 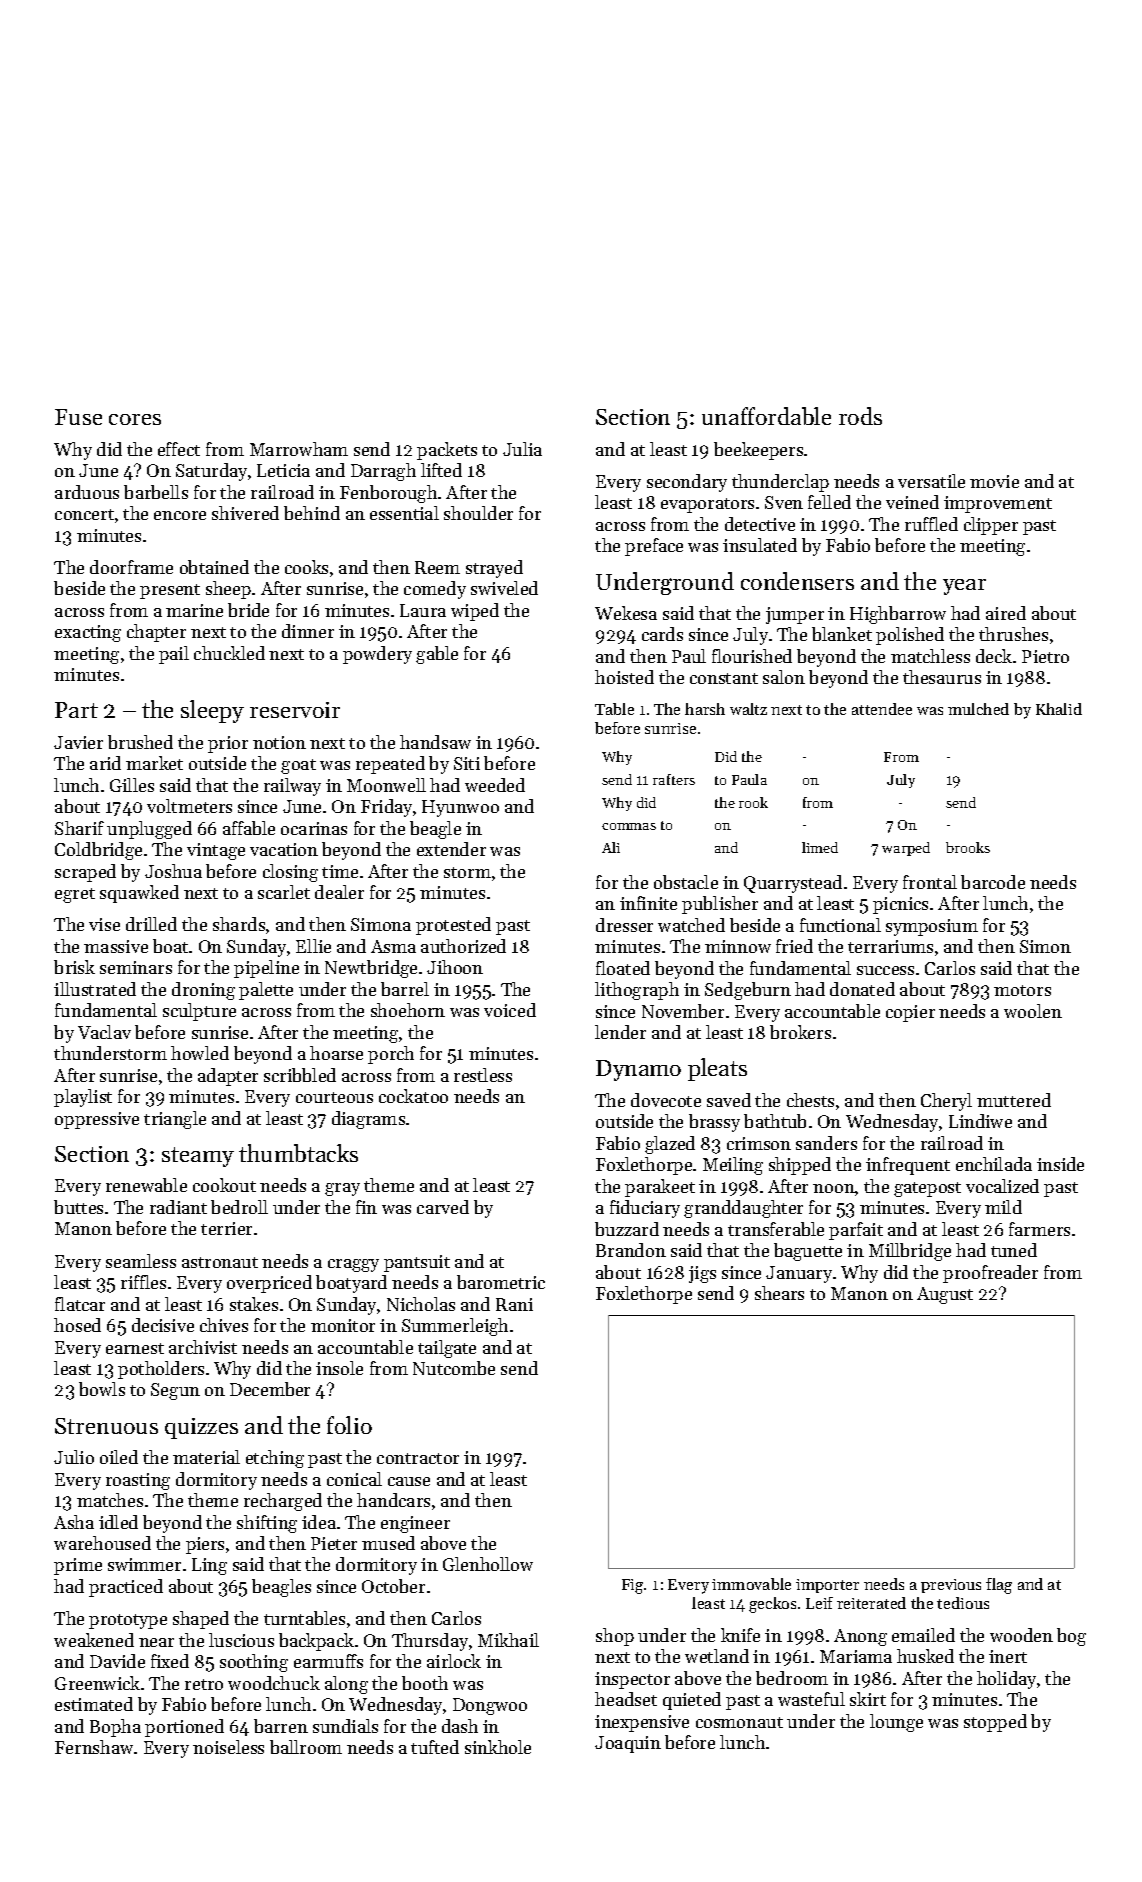 What do you see at coordinates (860, 416) in the screenshot?
I see `rods` at bounding box center [860, 416].
